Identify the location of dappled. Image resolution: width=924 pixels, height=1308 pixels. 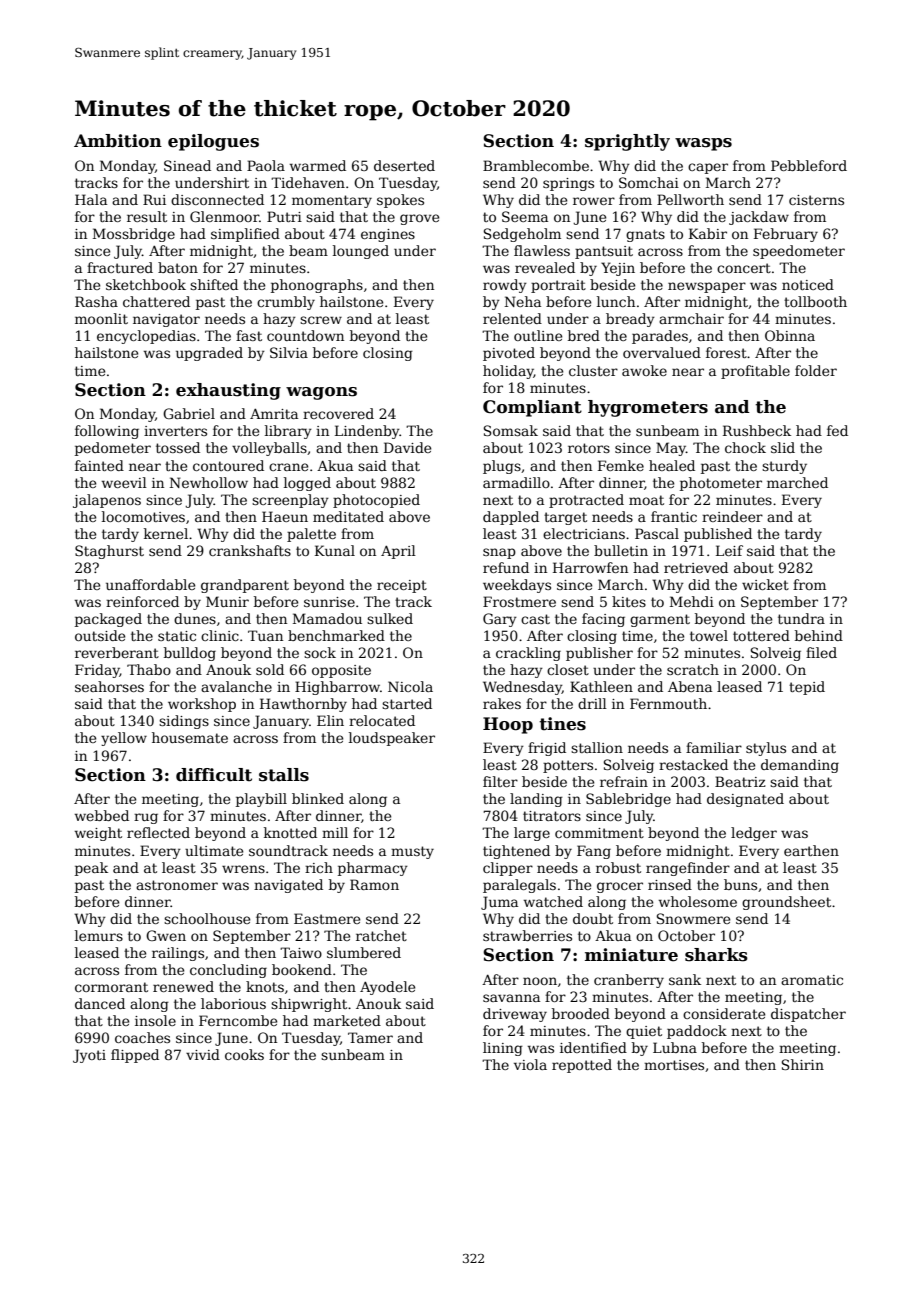
(511, 518).
